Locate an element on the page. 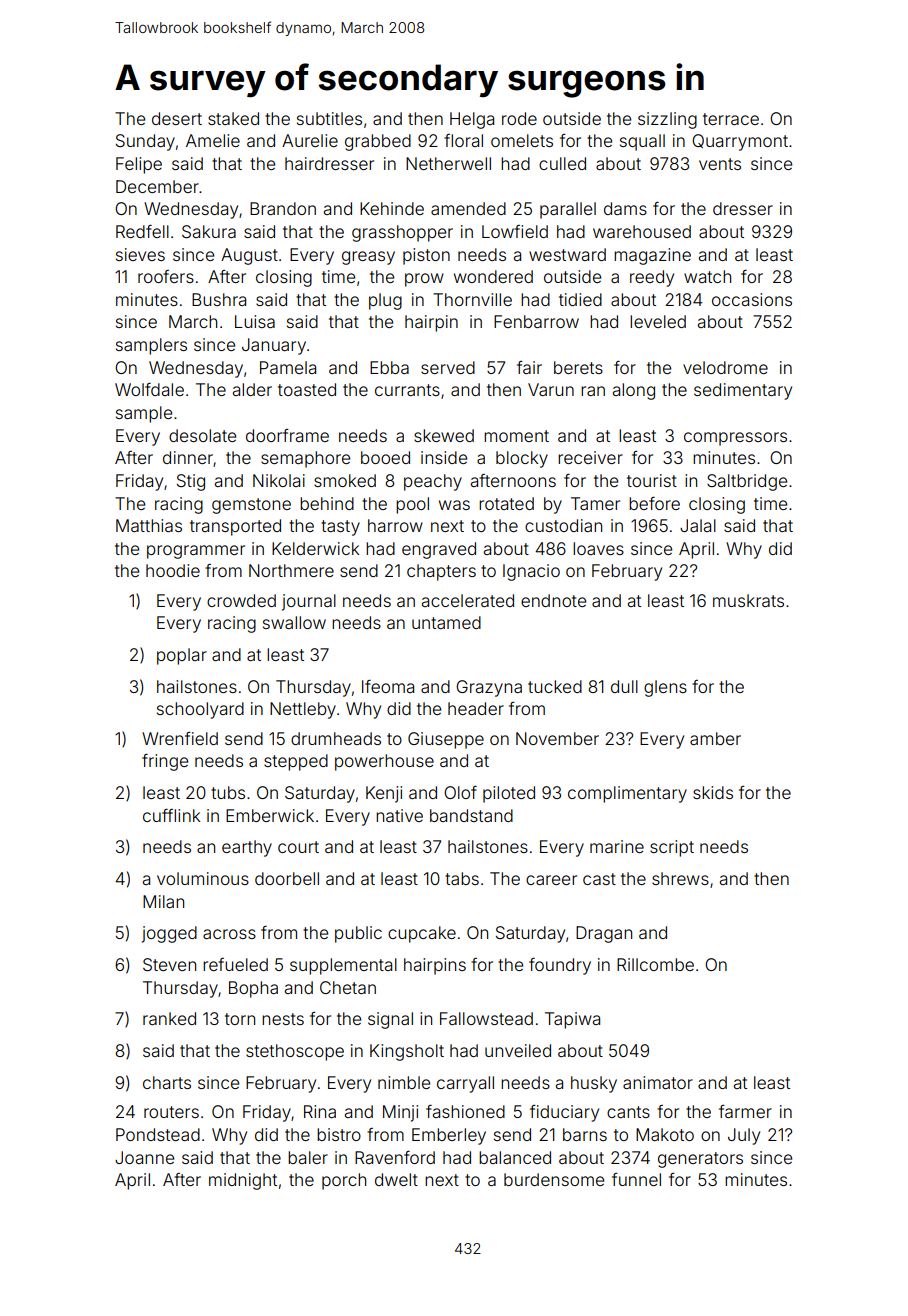  Olof is located at coordinates (460, 792).
